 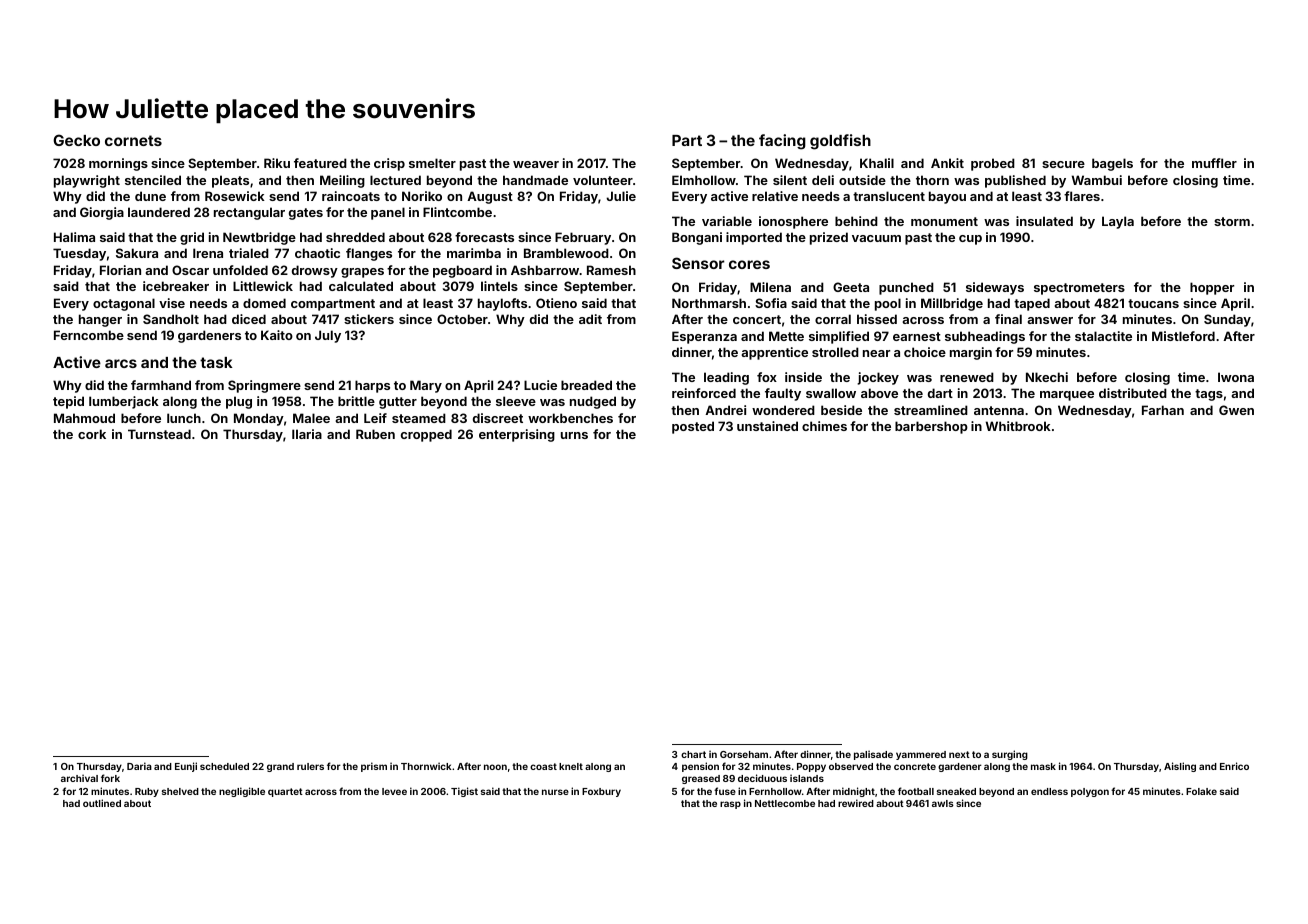 What do you see at coordinates (139, 766) in the screenshot?
I see `Daria` at bounding box center [139, 766].
